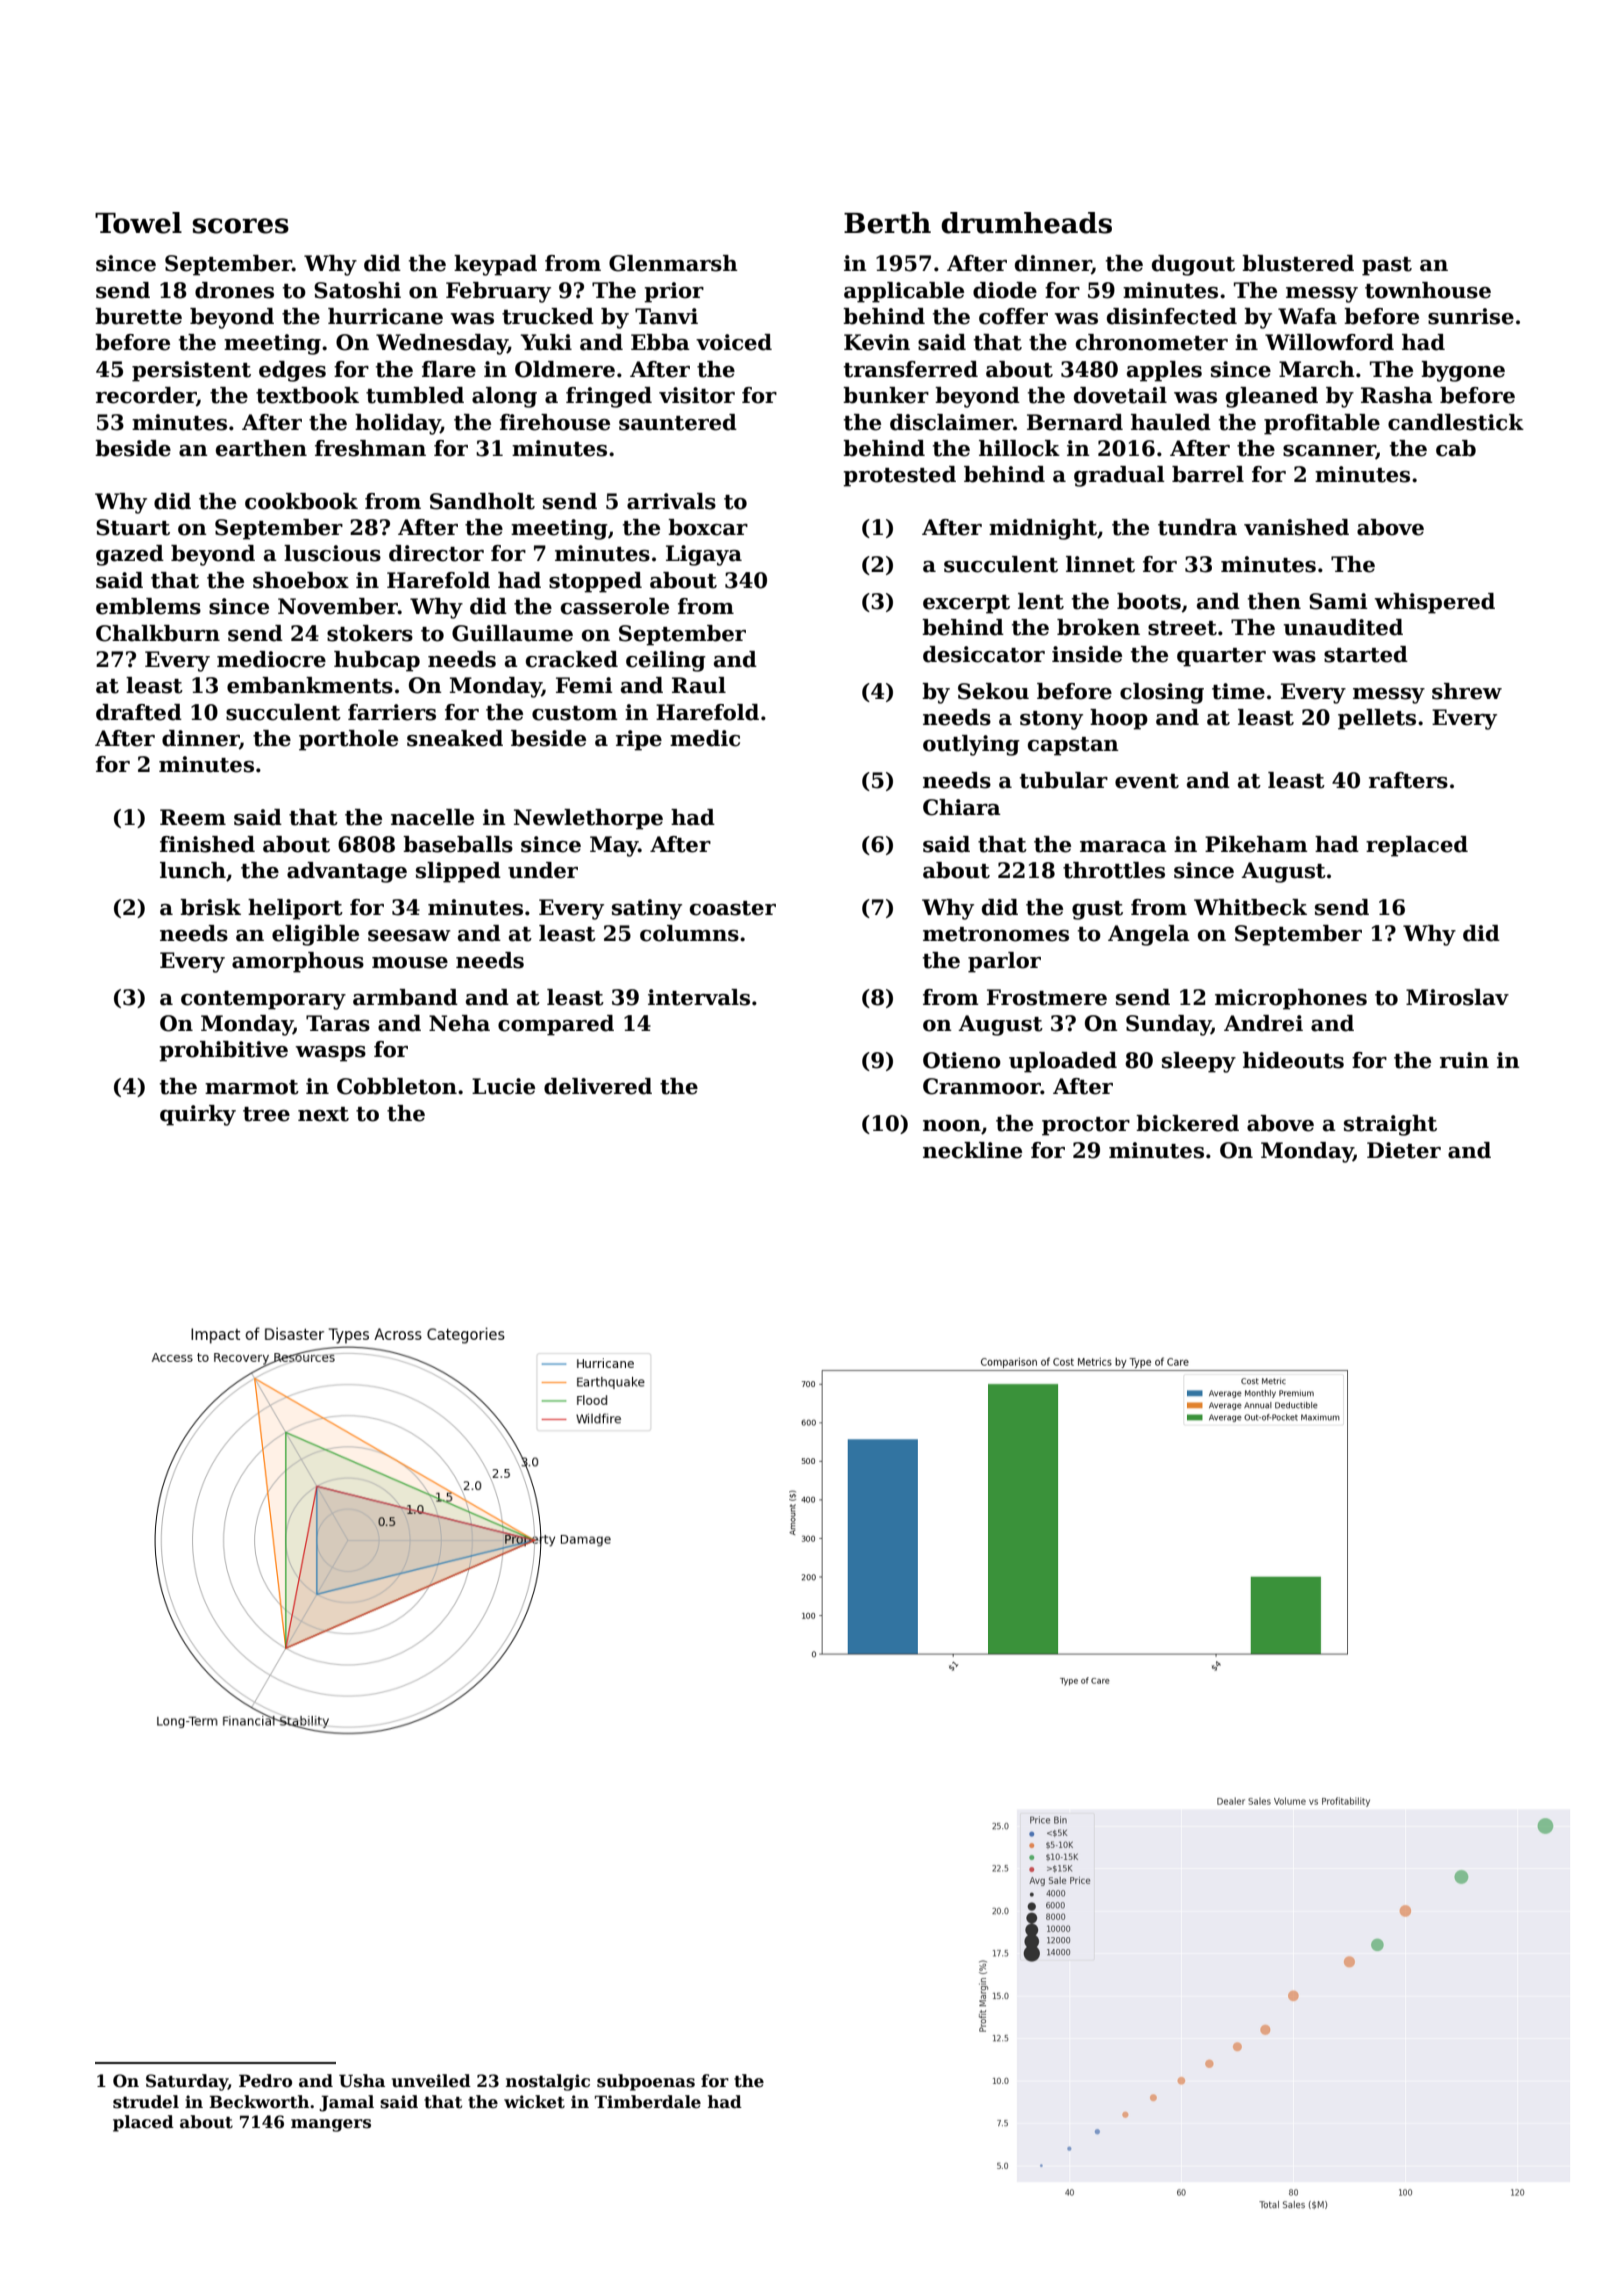  Describe the element at coordinates (648, 2102) in the screenshot. I see `Timberdale` at that location.
